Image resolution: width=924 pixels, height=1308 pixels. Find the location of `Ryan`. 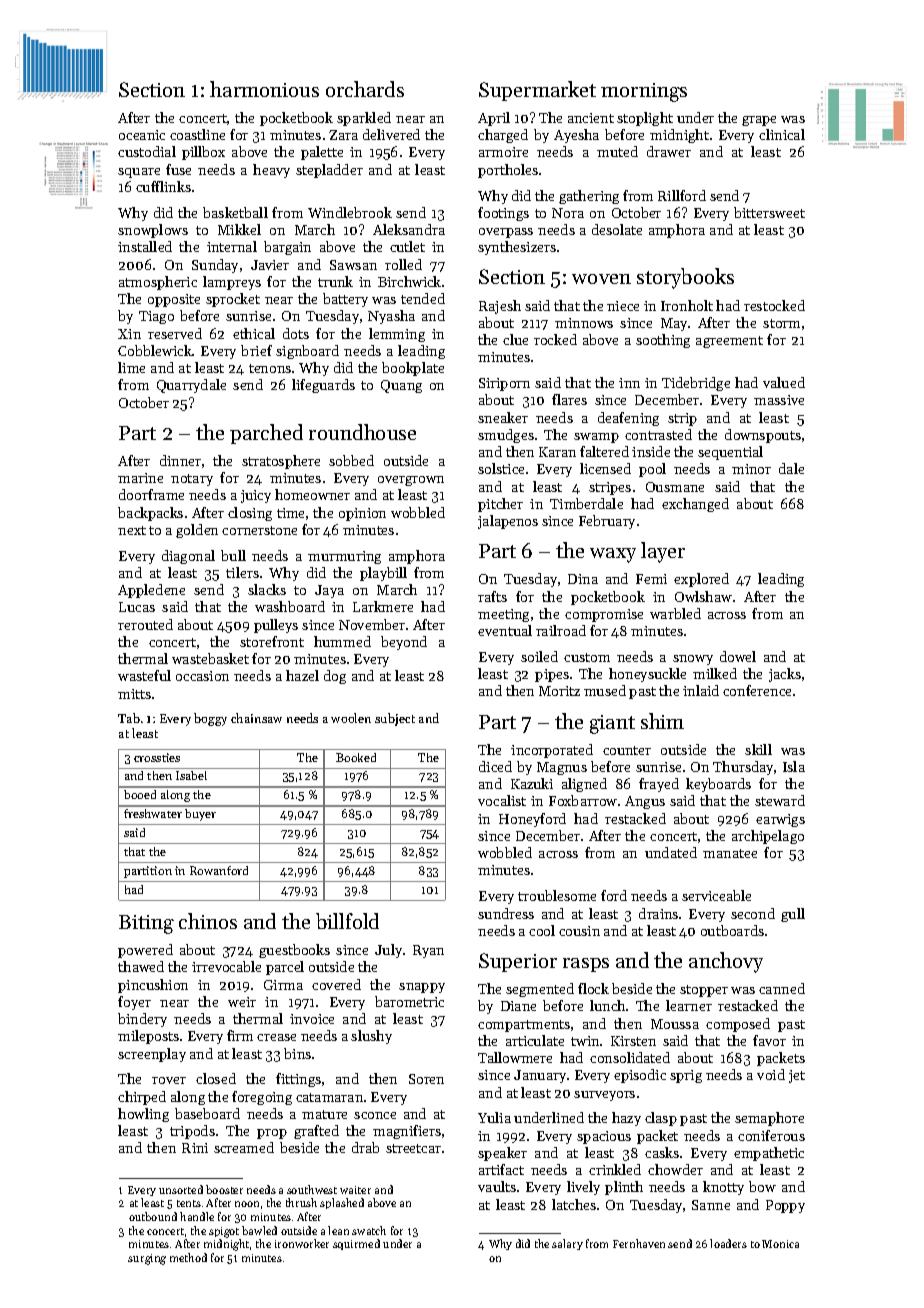

Ryan is located at coordinates (428, 951).
